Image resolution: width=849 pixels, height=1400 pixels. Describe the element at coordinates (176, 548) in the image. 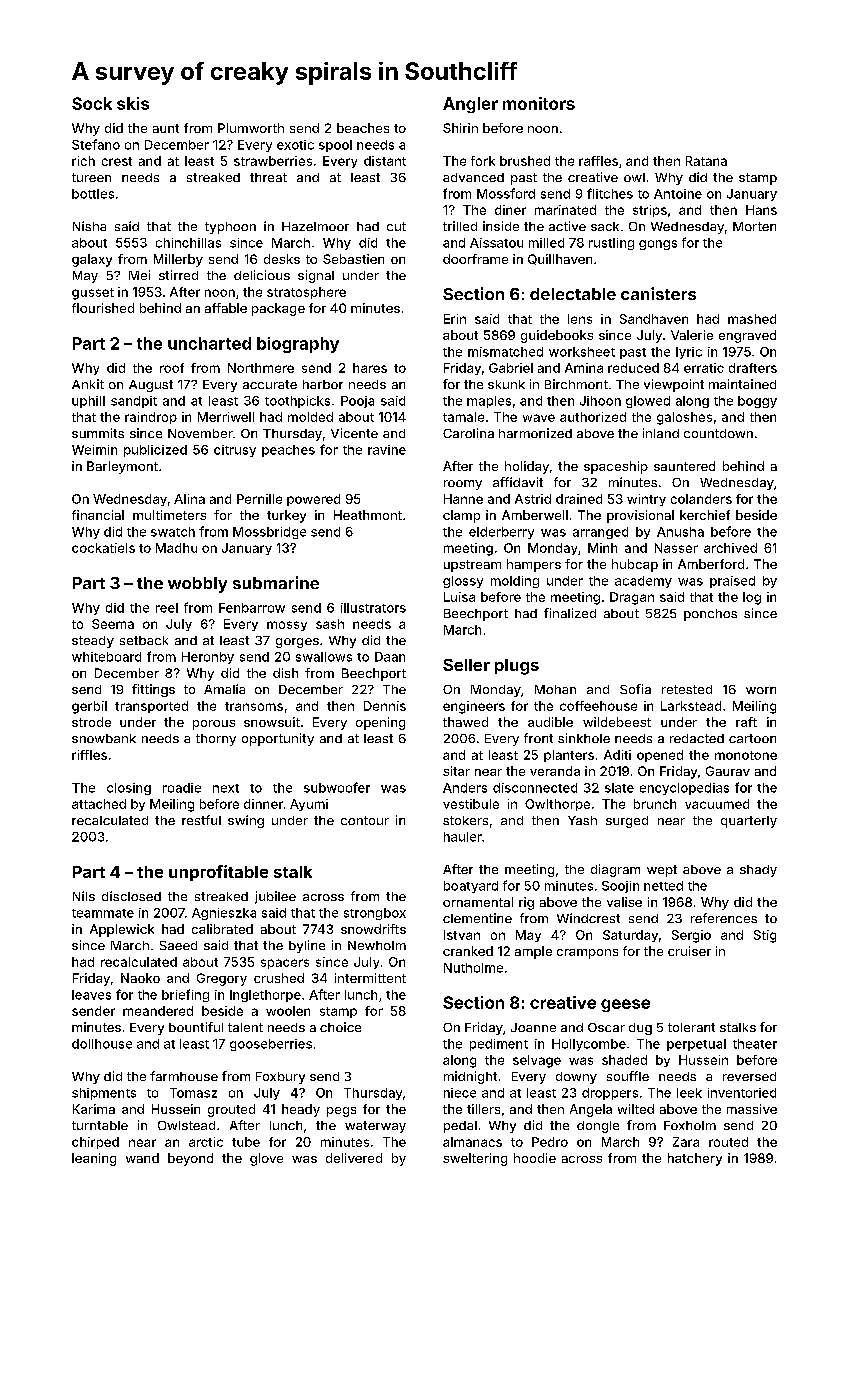

I see `Madhu` at that location.
